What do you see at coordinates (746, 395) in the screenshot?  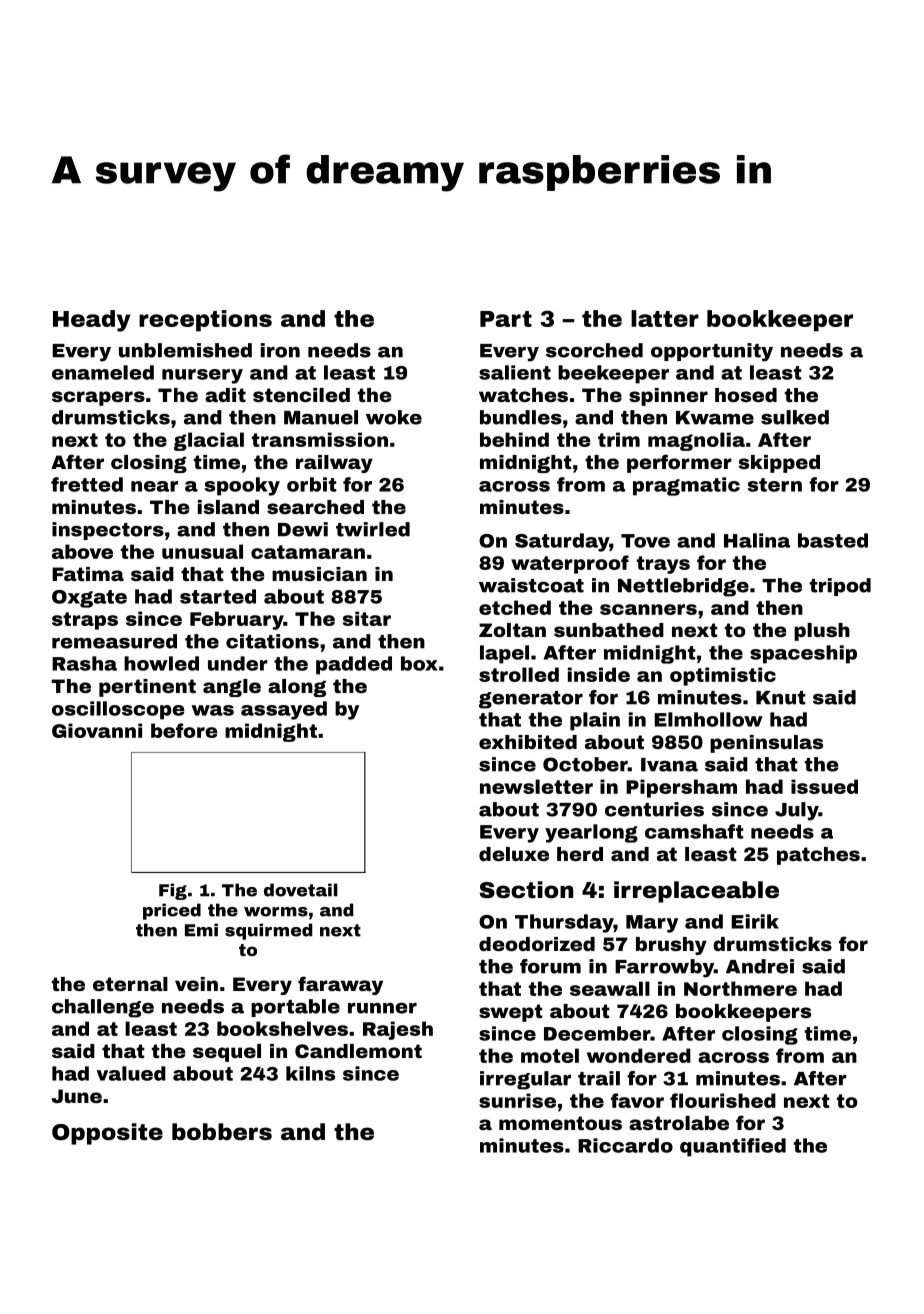 I see `hosed` at bounding box center [746, 395].
